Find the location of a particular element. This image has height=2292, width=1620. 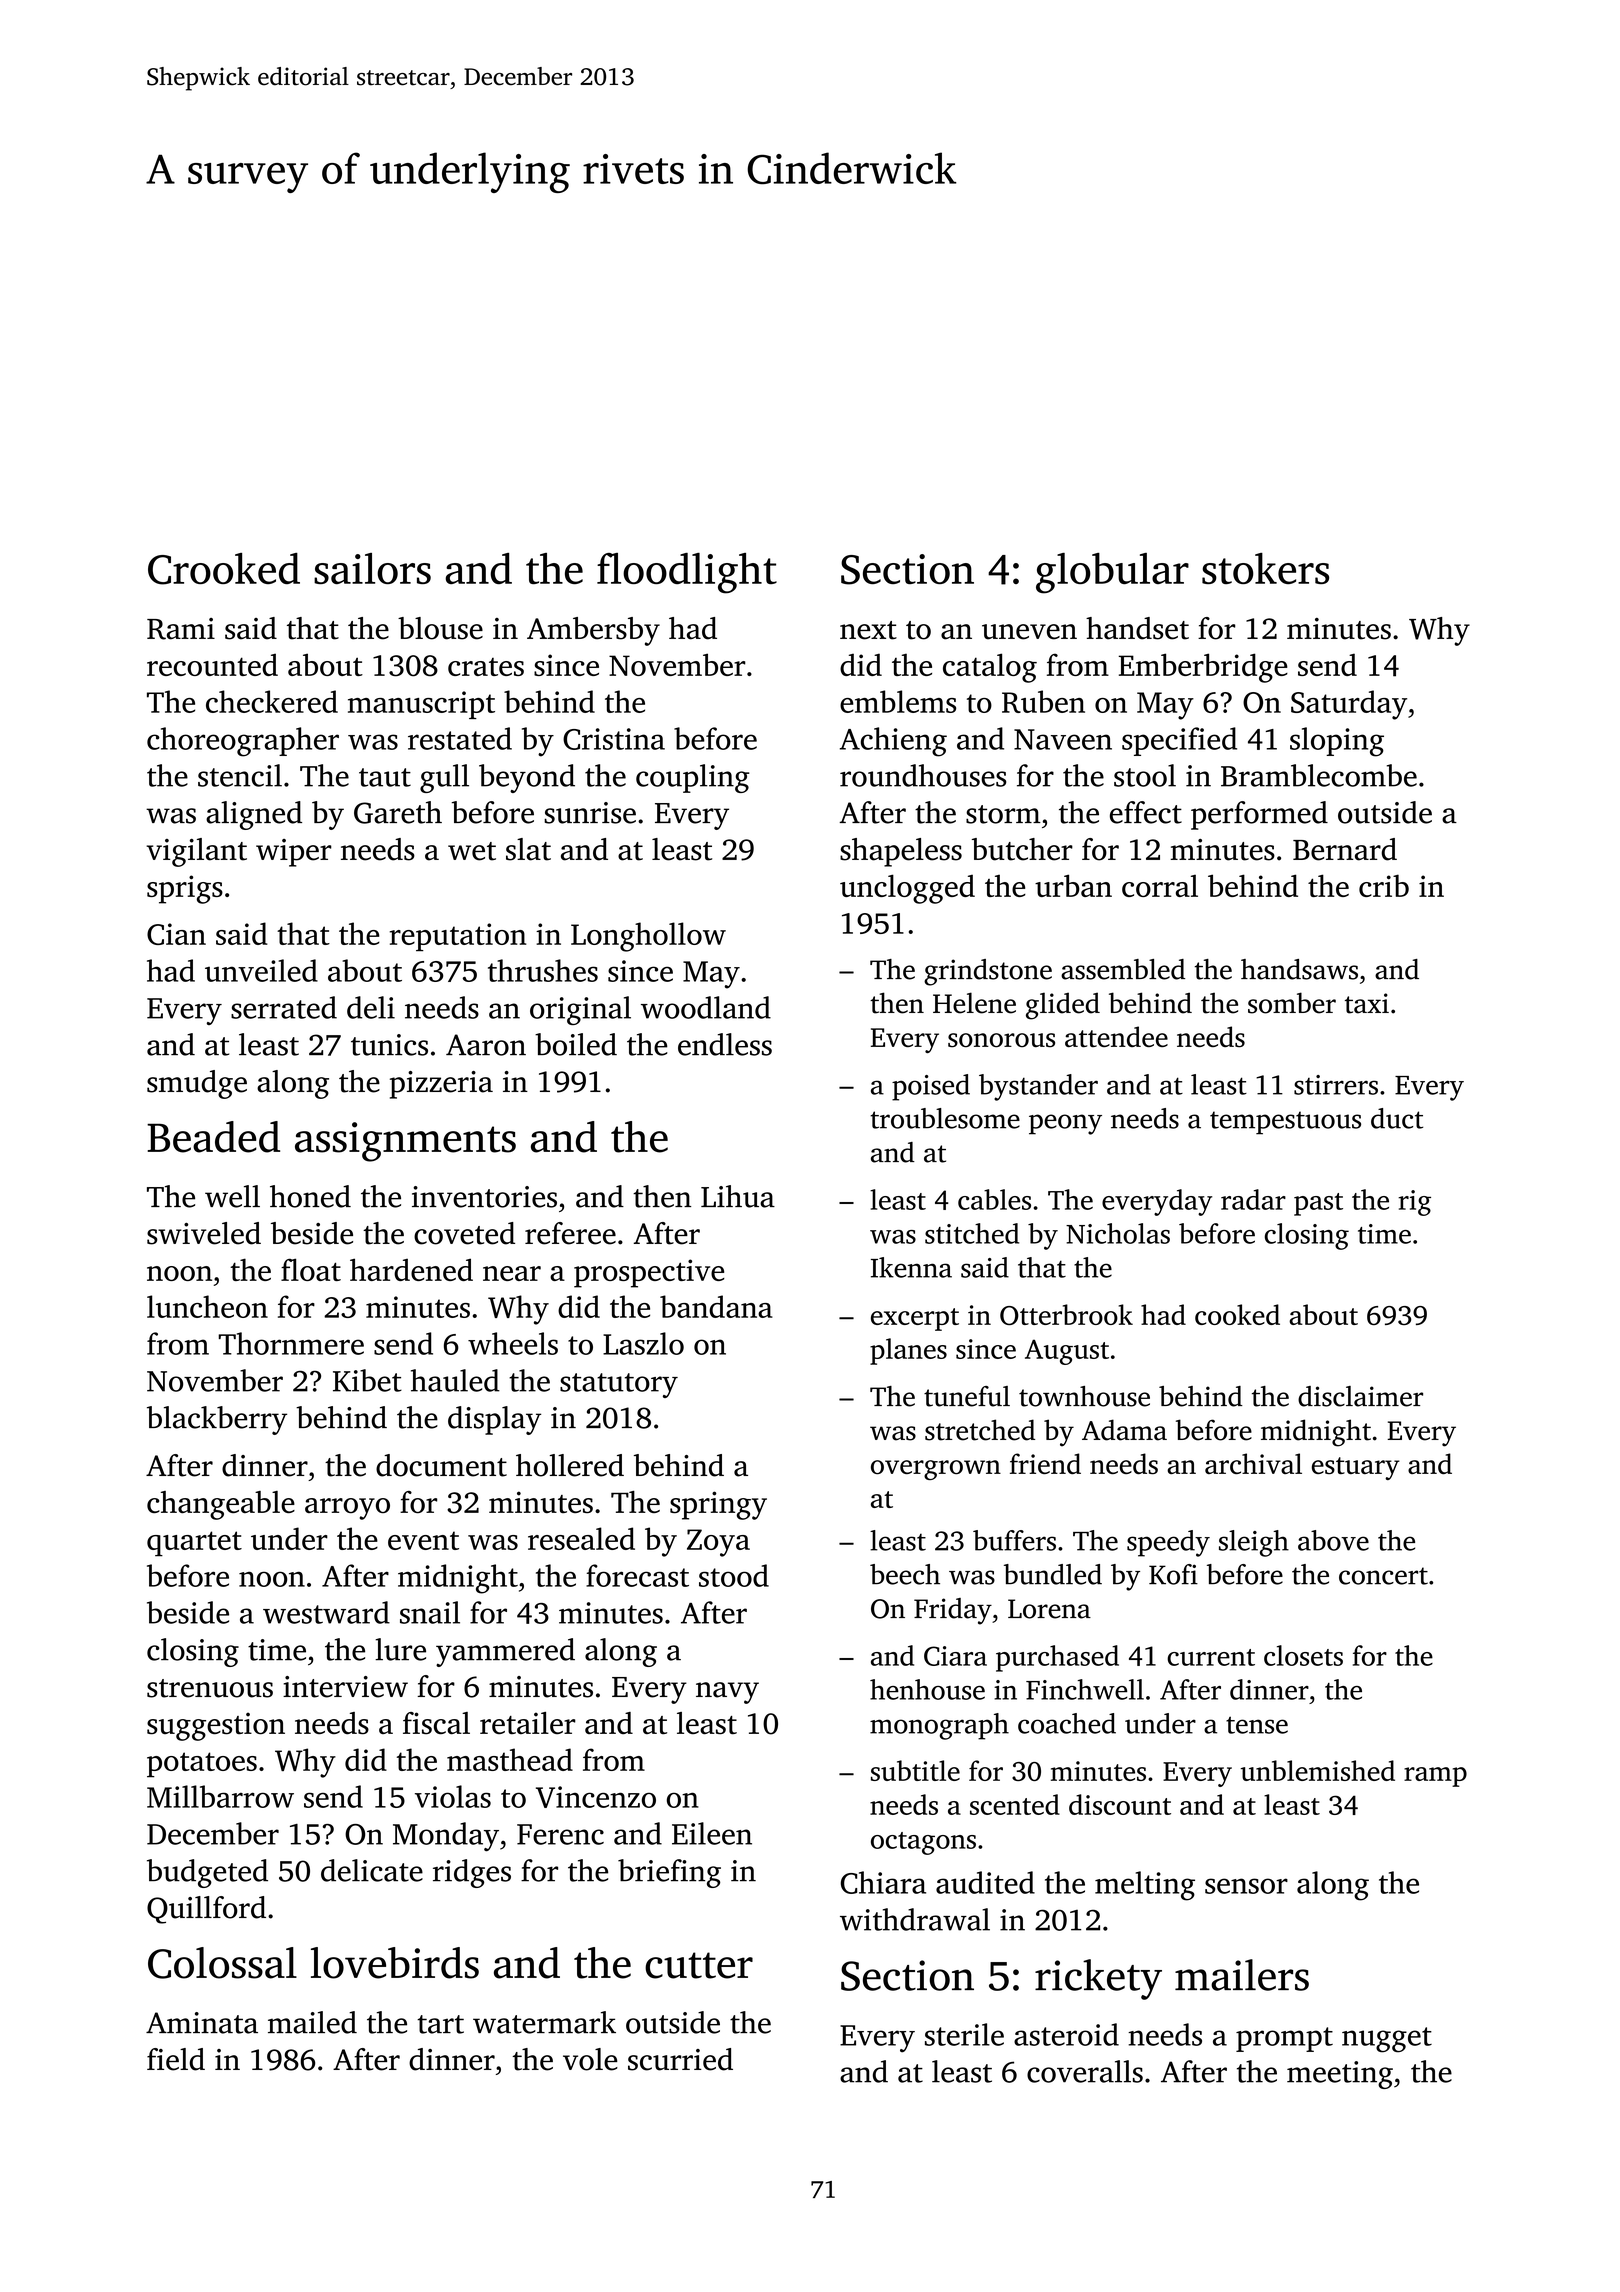

ridges is located at coordinates (472, 1873).
